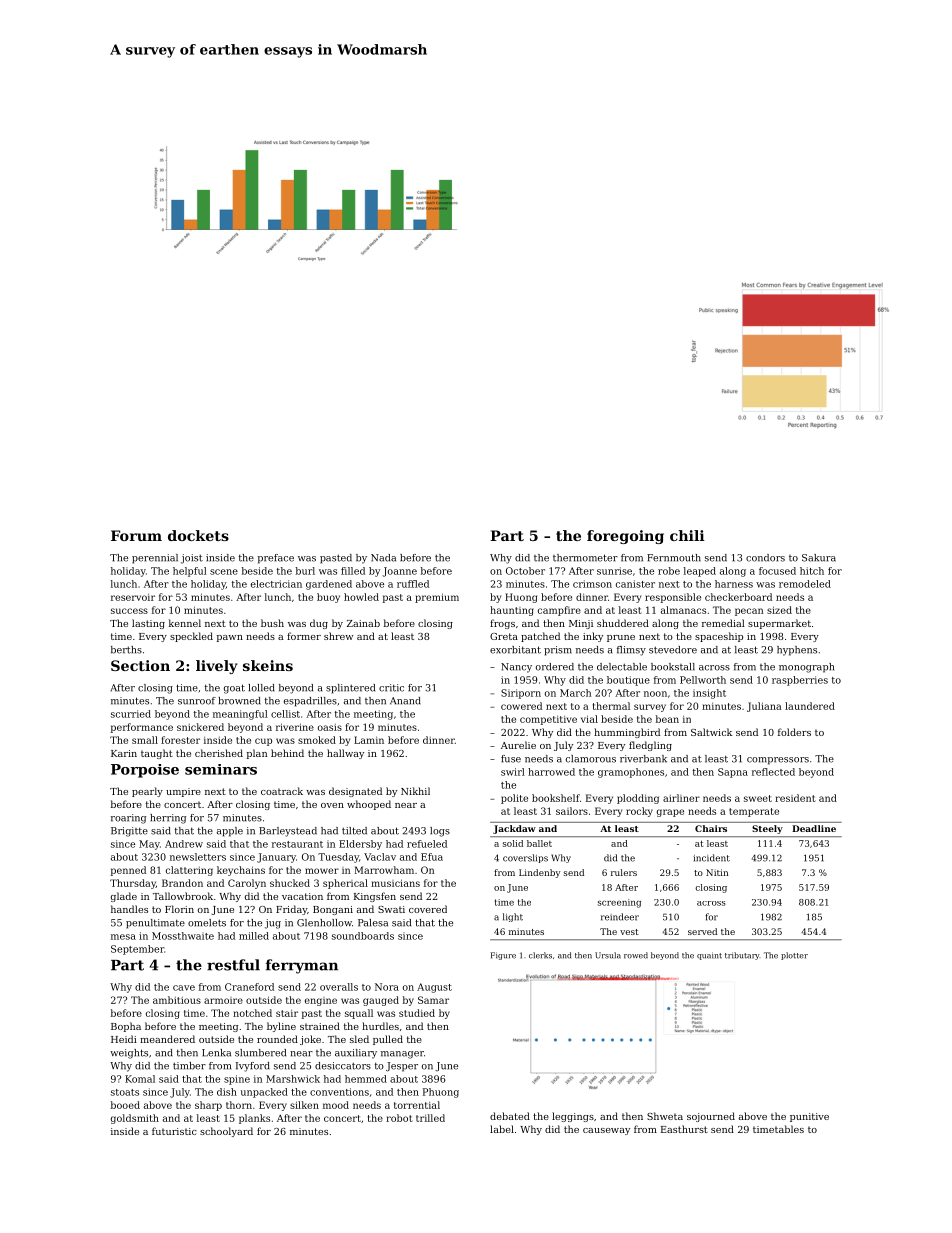  Describe the element at coordinates (302, 966) in the screenshot. I see `ferryman` at that location.
